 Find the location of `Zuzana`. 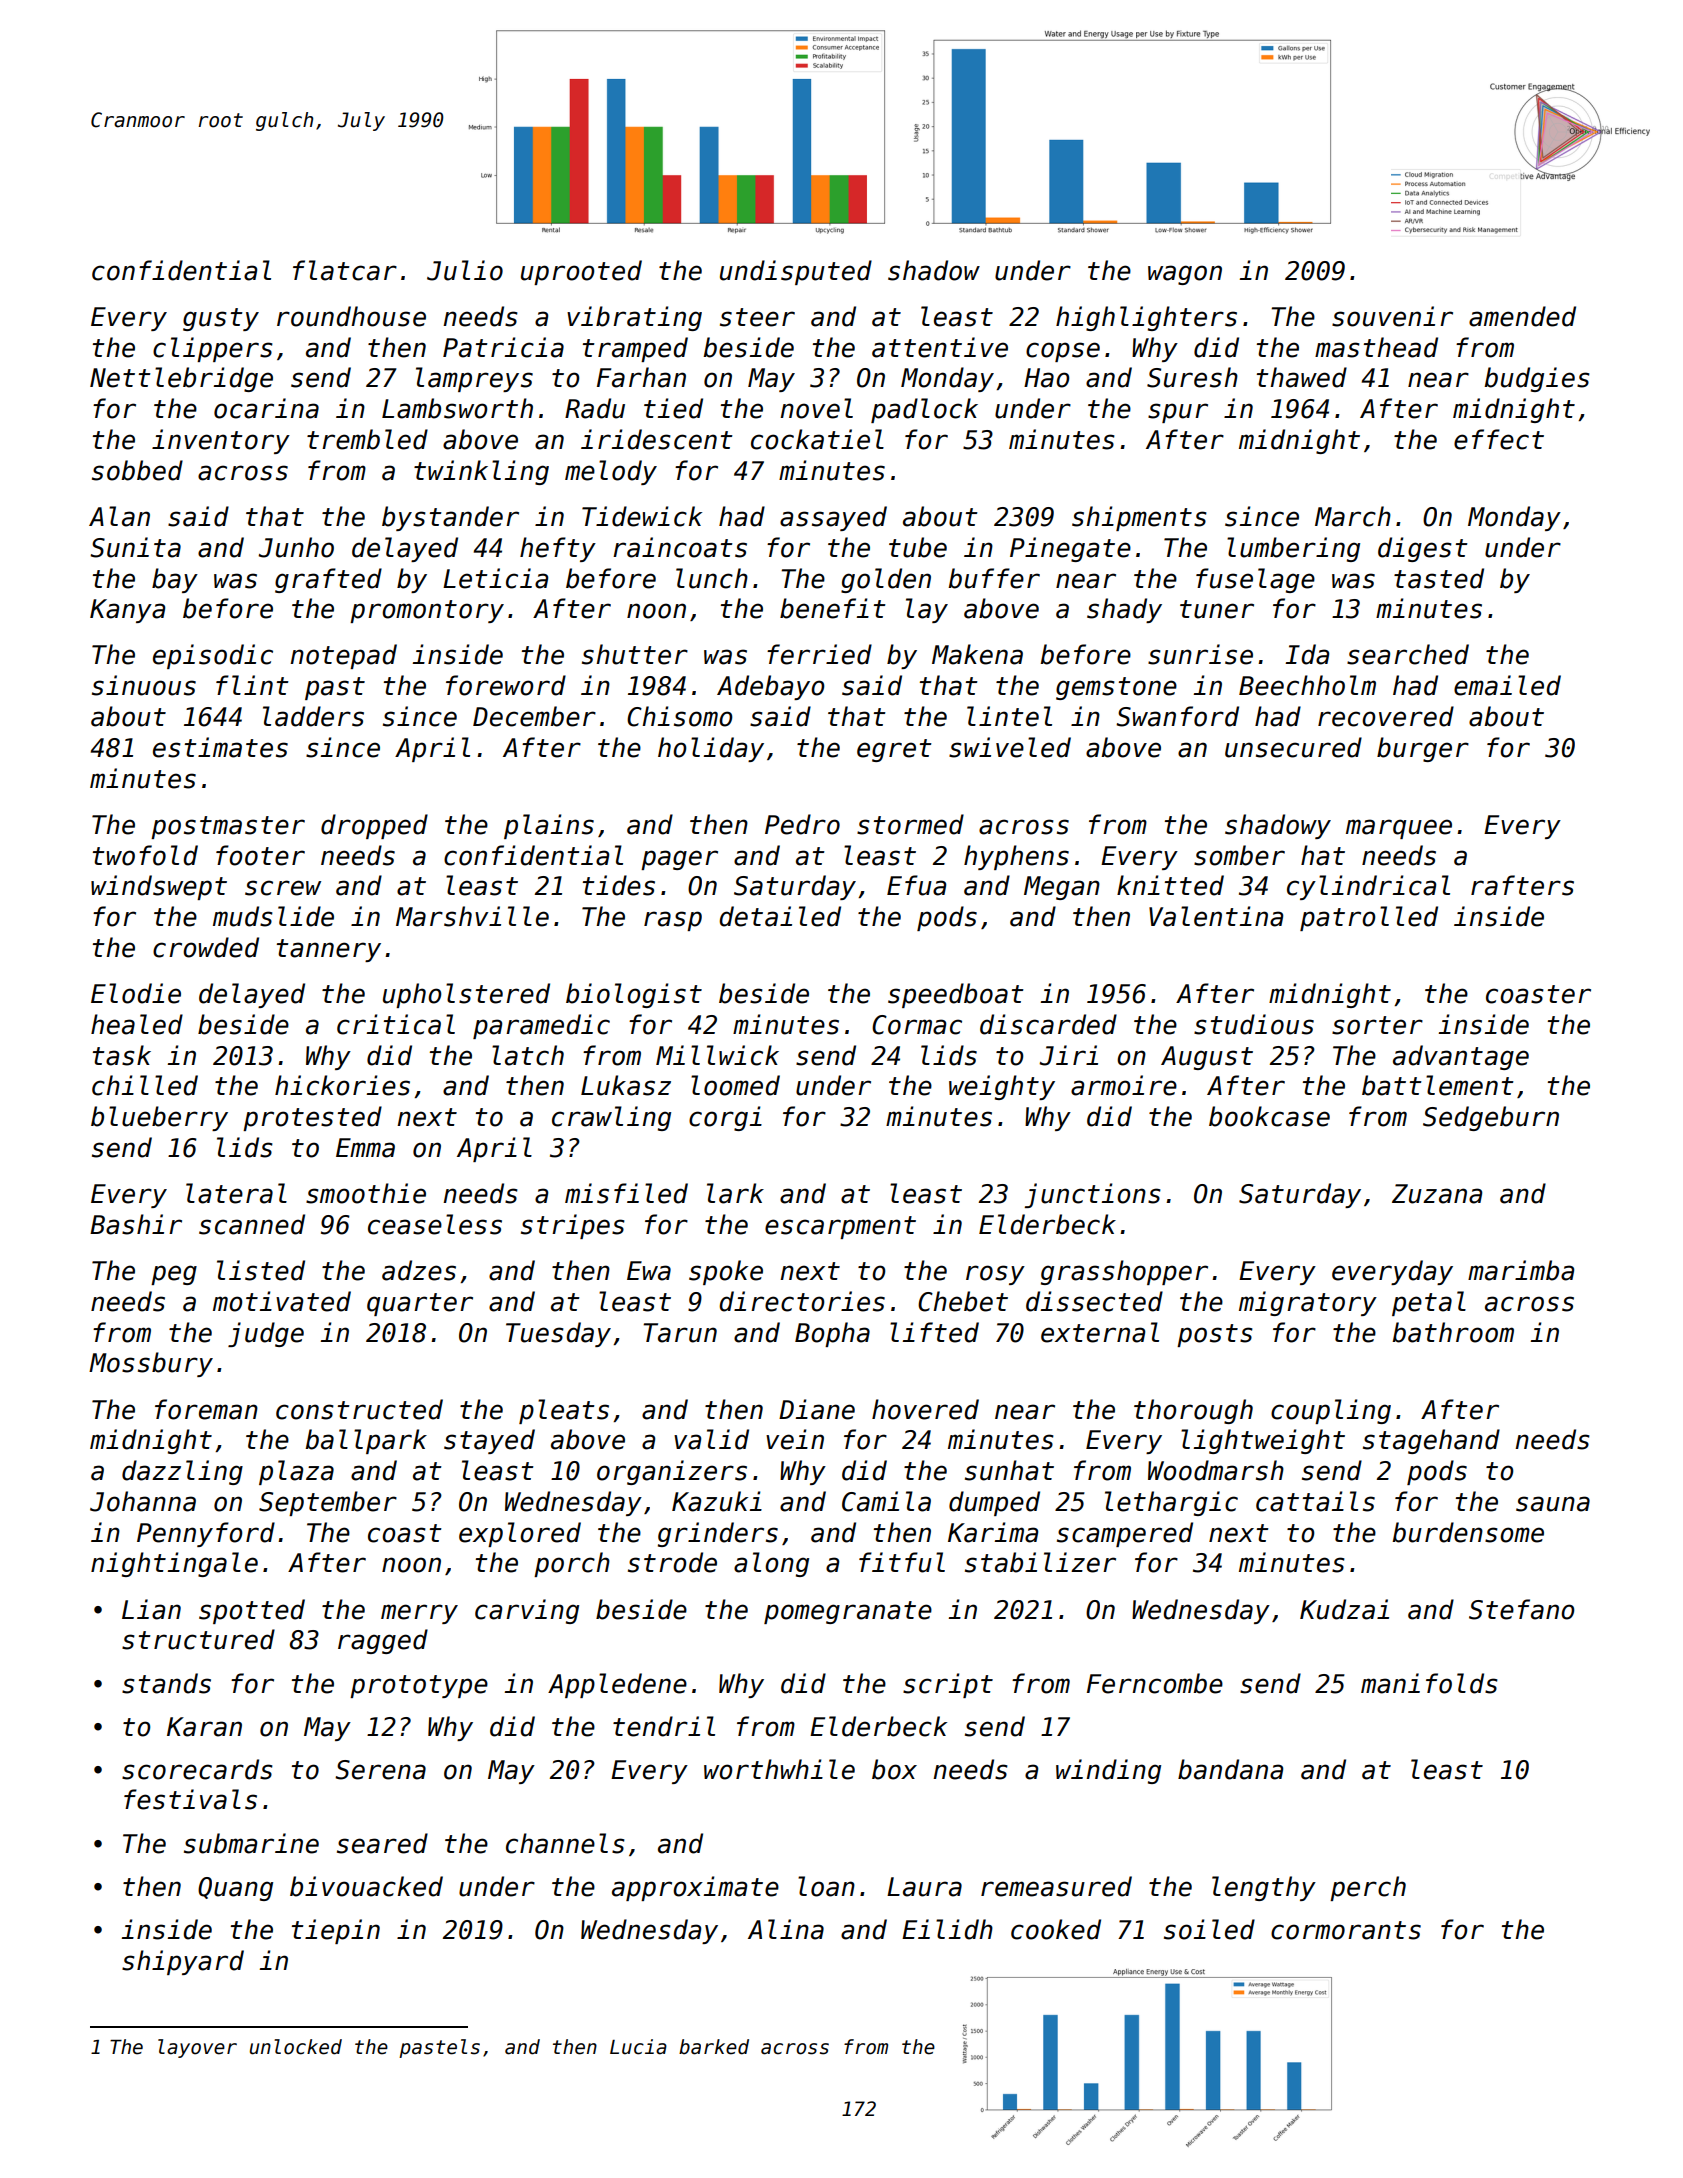

Zuzana is located at coordinates (1437, 1194).
